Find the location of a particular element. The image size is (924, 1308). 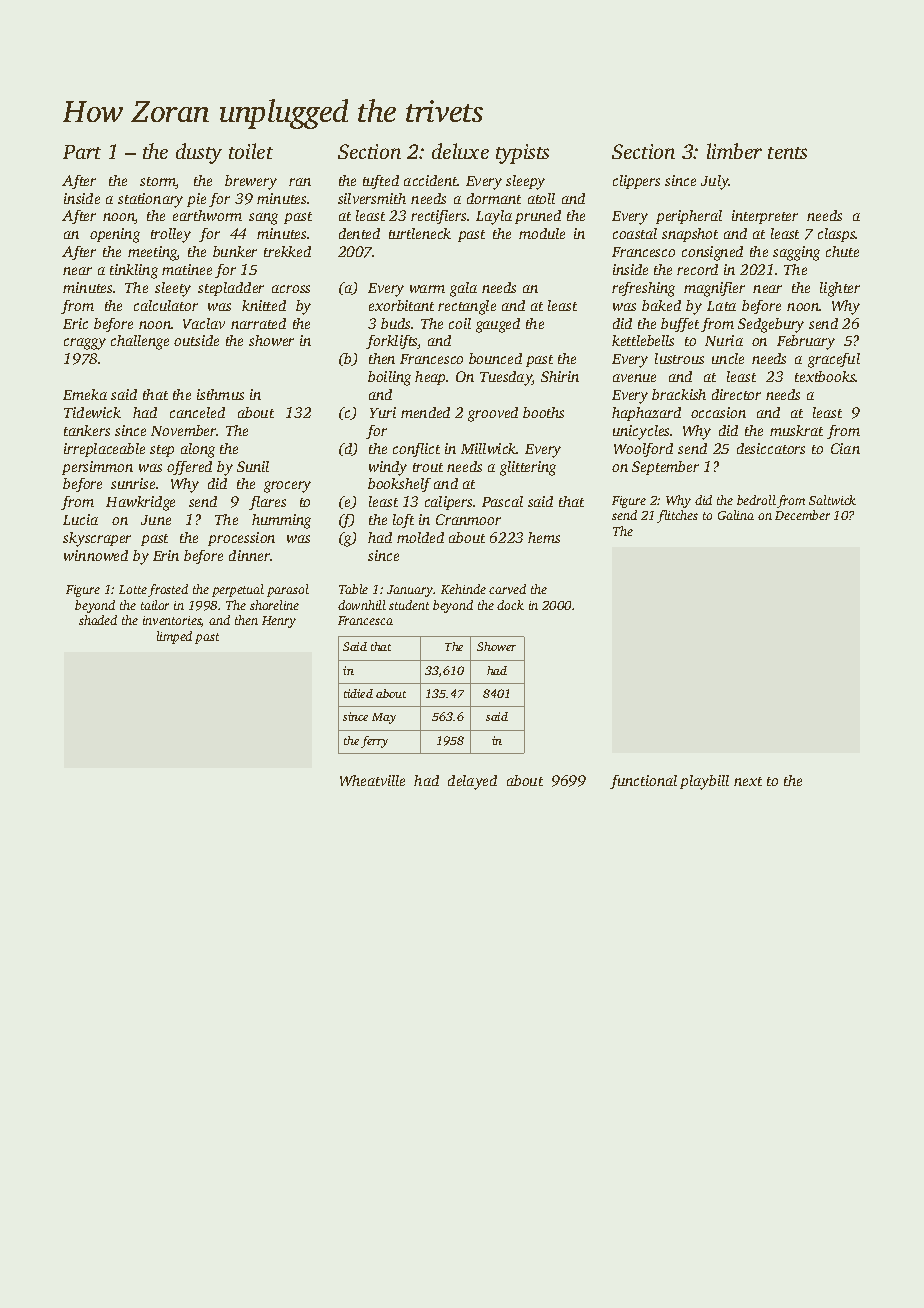

Part is located at coordinates (82, 152).
